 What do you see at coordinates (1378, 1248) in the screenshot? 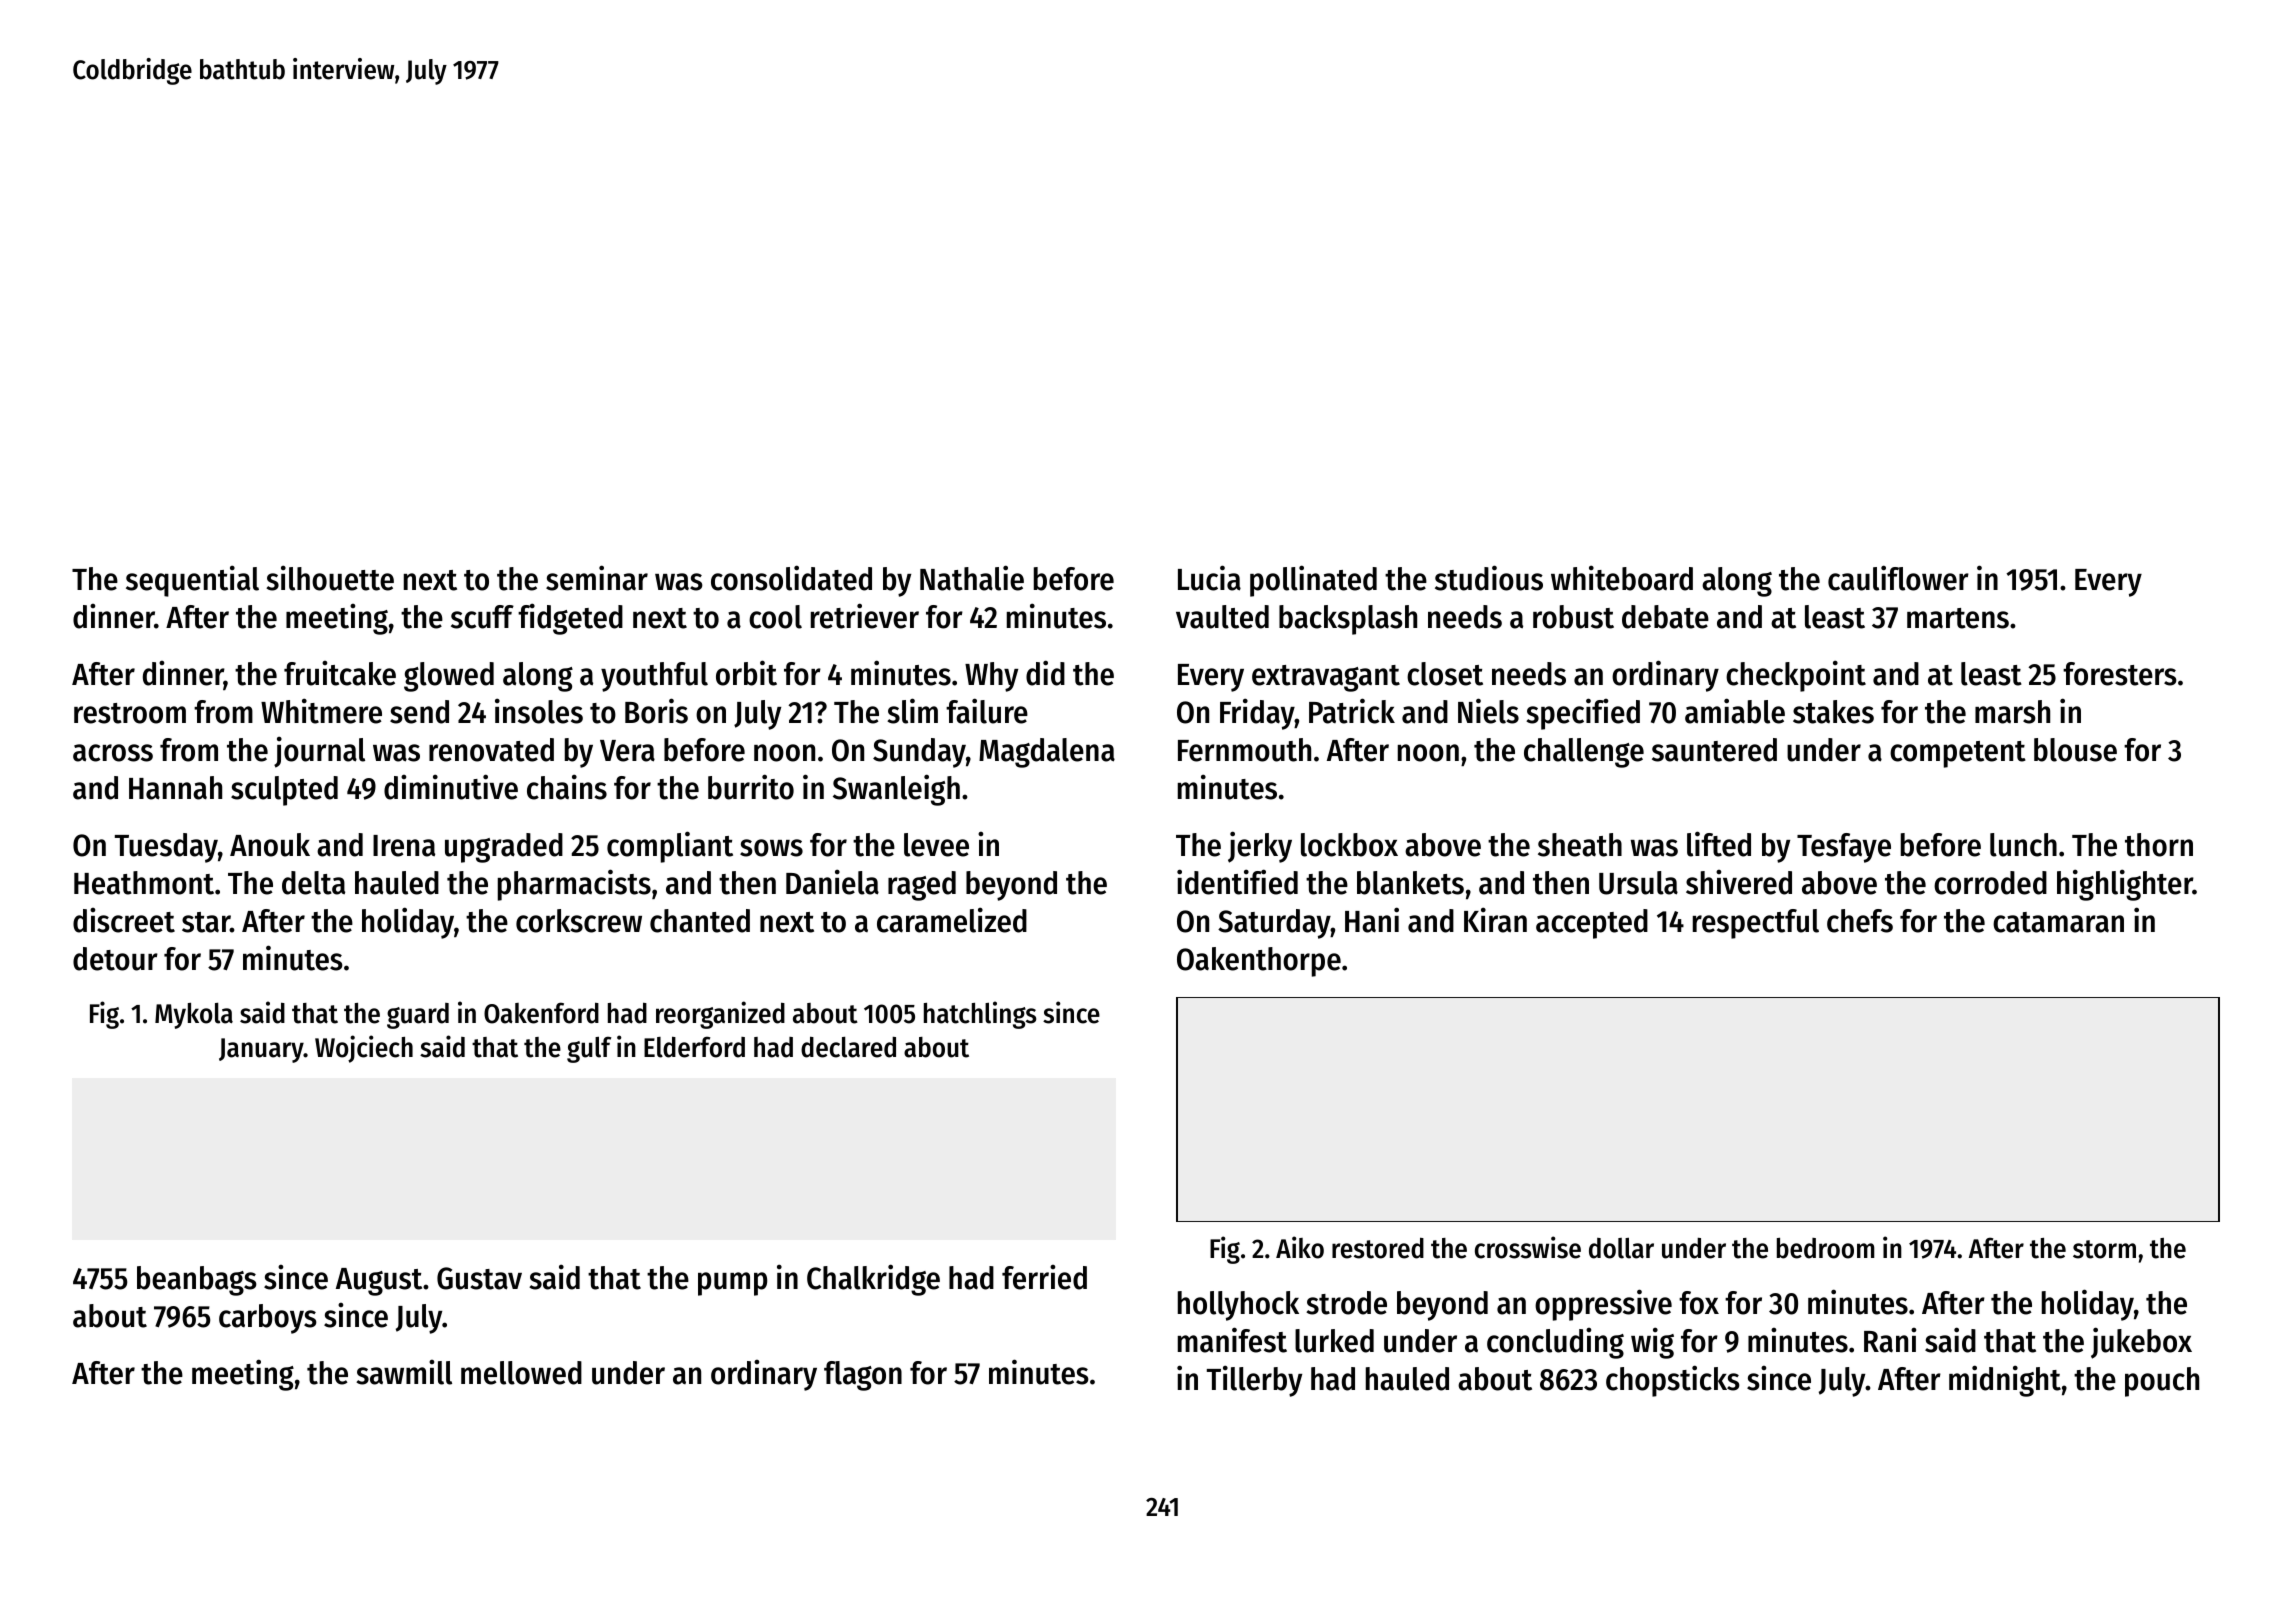
I see `restored` at bounding box center [1378, 1248].
